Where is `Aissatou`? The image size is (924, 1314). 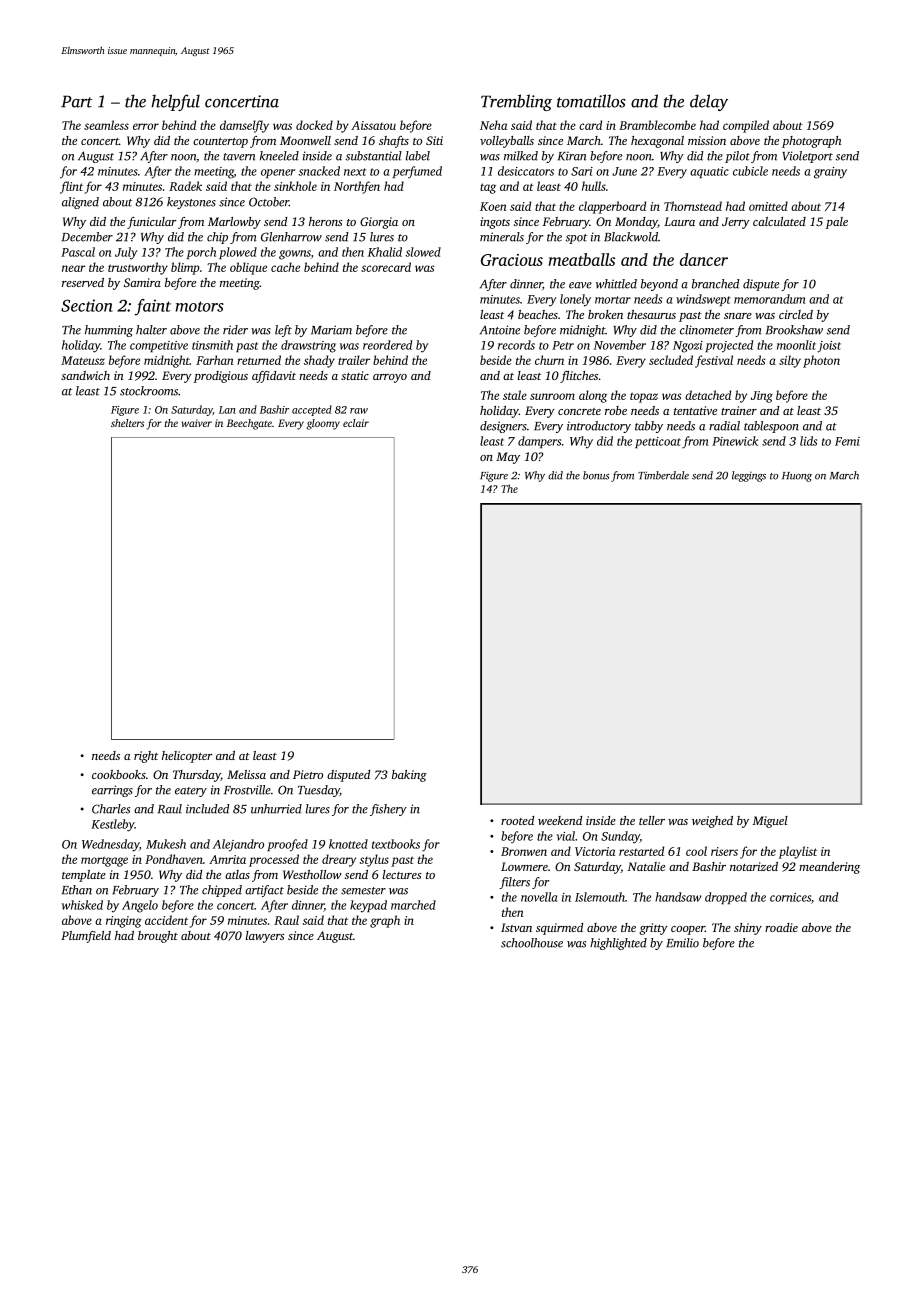 Aissatou is located at coordinates (373, 125).
